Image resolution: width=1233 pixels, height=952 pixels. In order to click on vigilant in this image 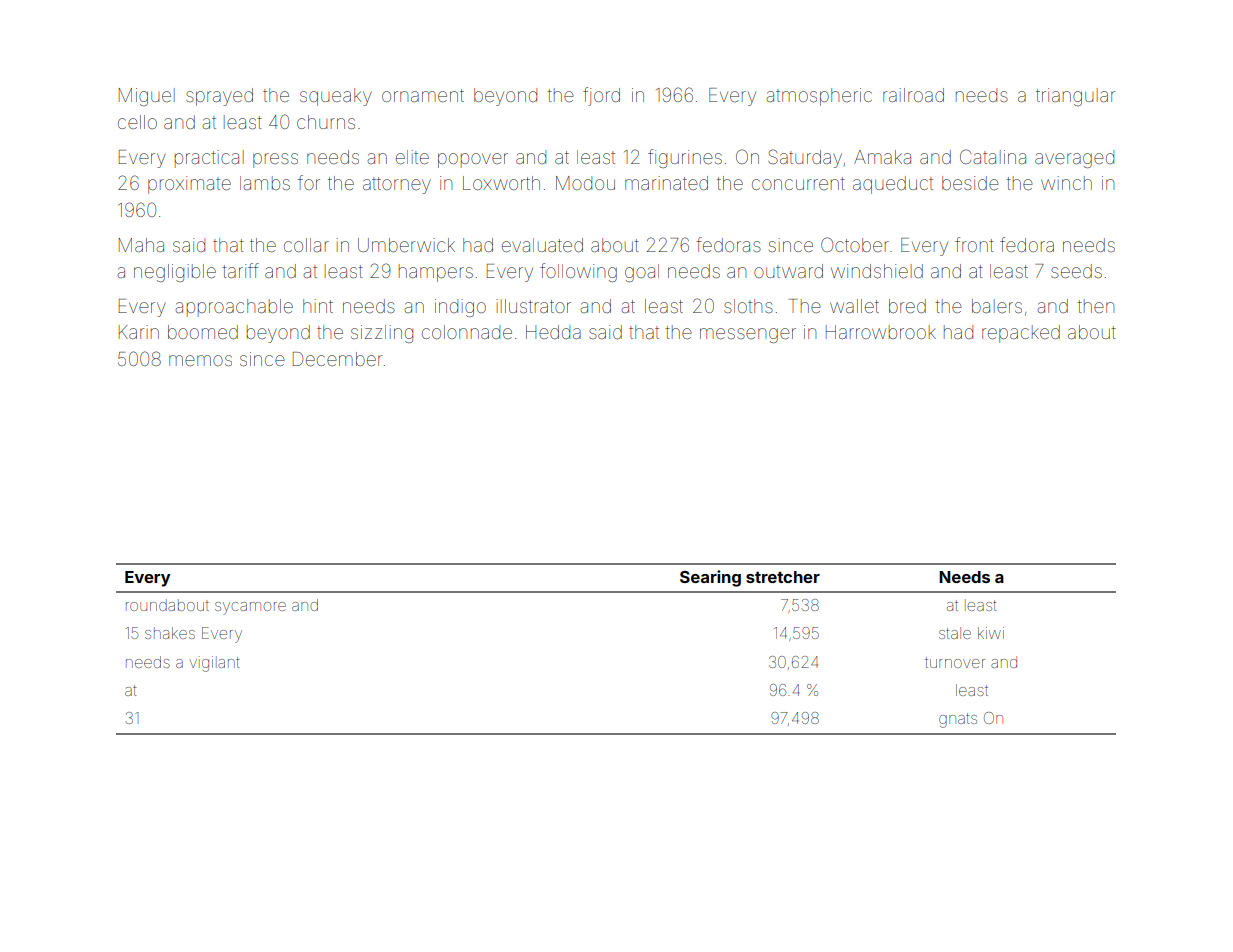, I will do `click(214, 664)`.
